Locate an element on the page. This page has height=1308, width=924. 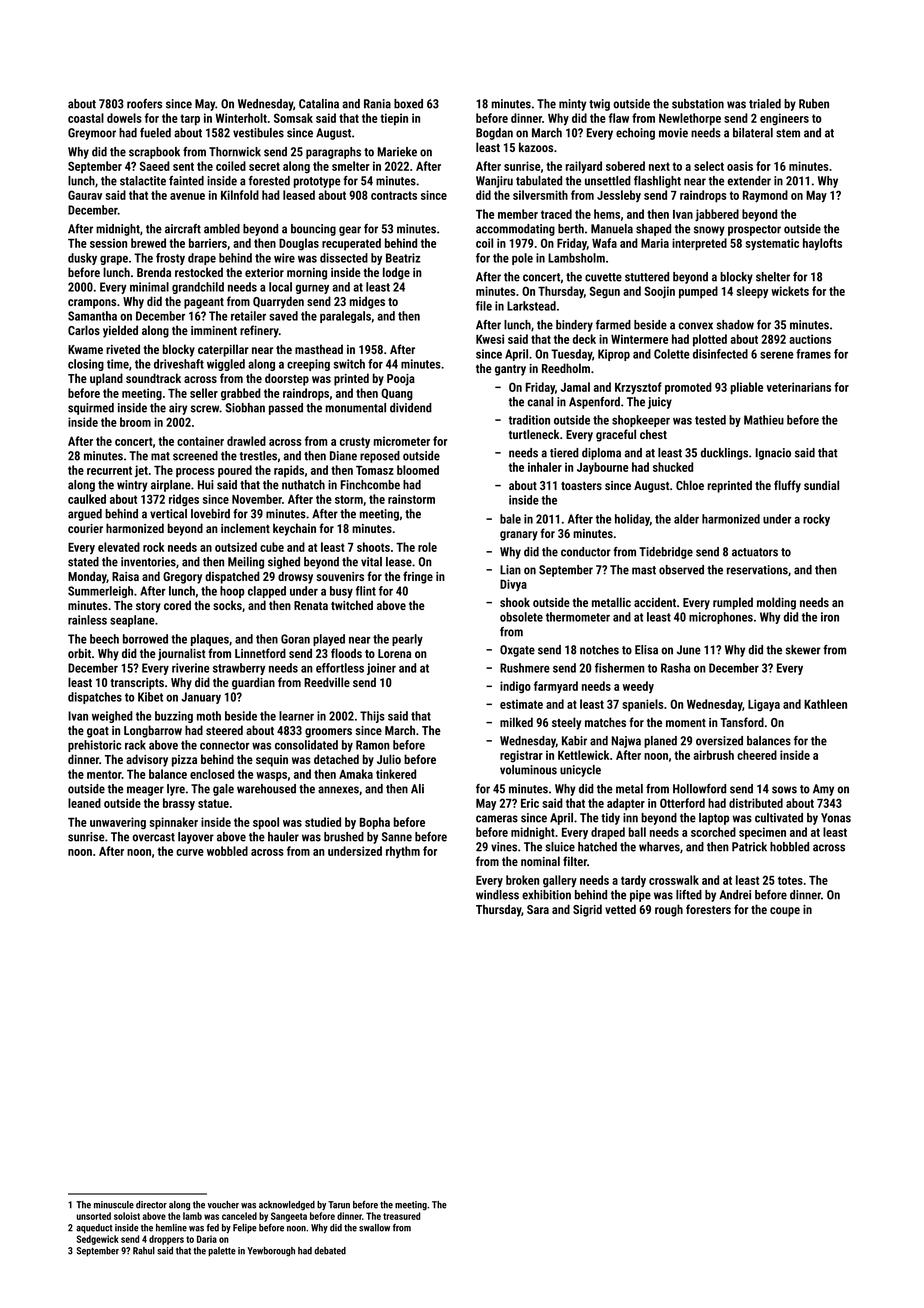
accident is located at coordinates (655, 602).
